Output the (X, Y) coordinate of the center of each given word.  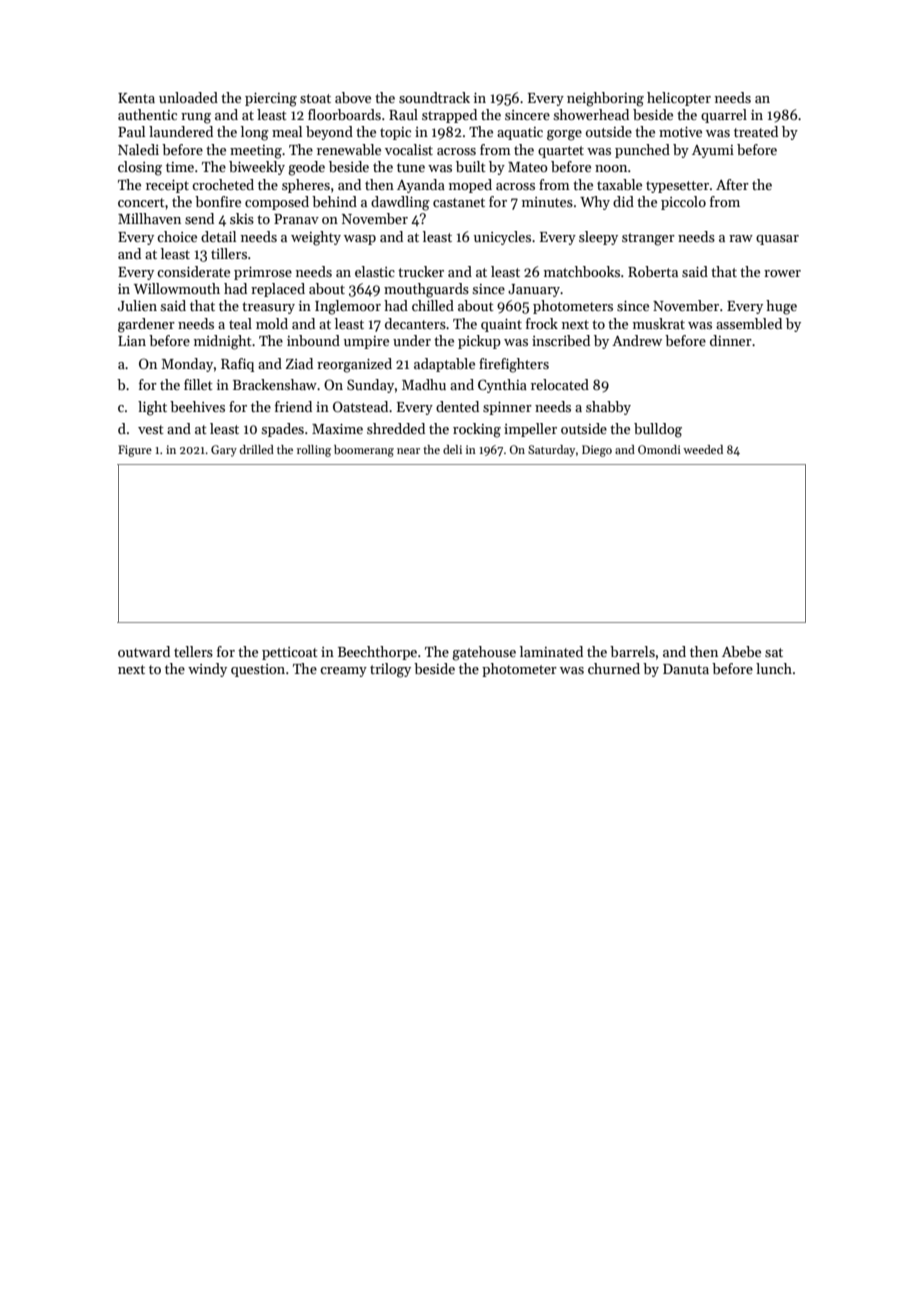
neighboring (605, 99)
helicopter (679, 99)
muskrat (659, 323)
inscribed (561, 340)
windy (207, 670)
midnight (223, 342)
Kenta (136, 98)
